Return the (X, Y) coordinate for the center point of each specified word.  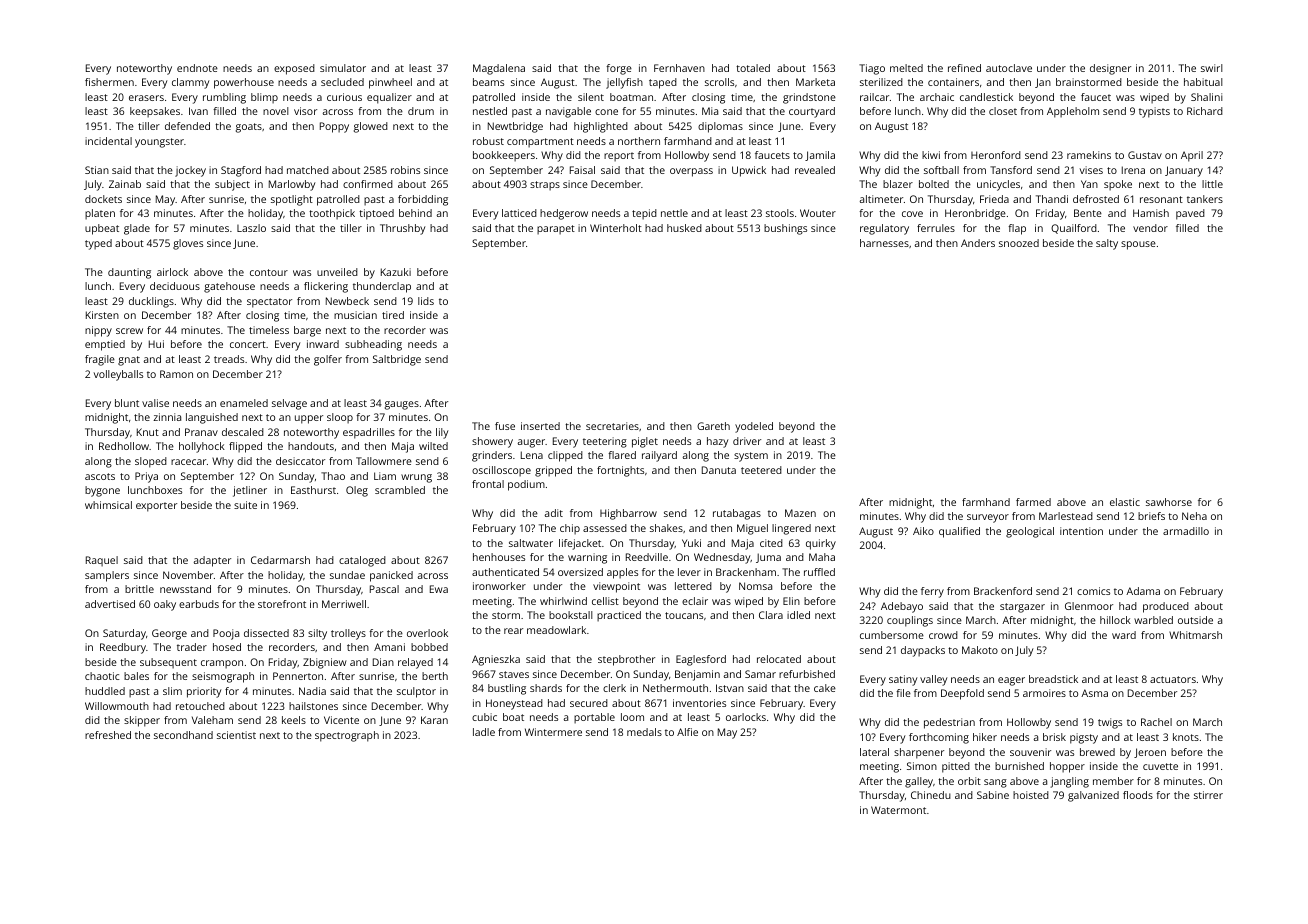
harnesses (884, 243)
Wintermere (553, 732)
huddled (105, 691)
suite (245, 505)
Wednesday (722, 558)
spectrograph (347, 736)
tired (393, 315)
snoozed (1019, 243)
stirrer (1208, 795)
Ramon (176, 374)
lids (426, 301)
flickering (326, 287)
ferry (932, 592)
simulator (343, 68)
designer (1110, 69)
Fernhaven (679, 68)
